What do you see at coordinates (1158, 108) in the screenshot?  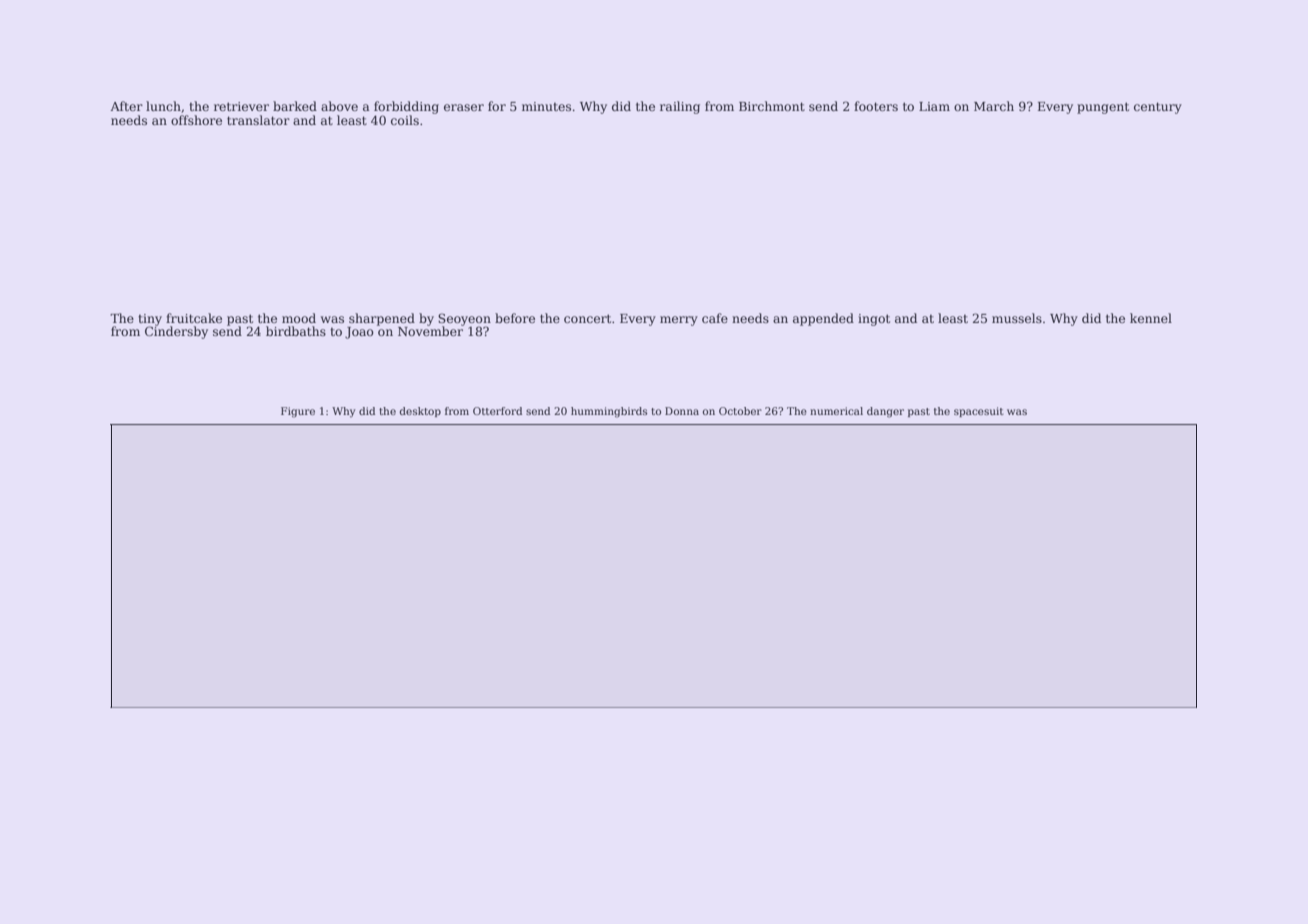 I see `century` at bounding box center [1158, 108].
